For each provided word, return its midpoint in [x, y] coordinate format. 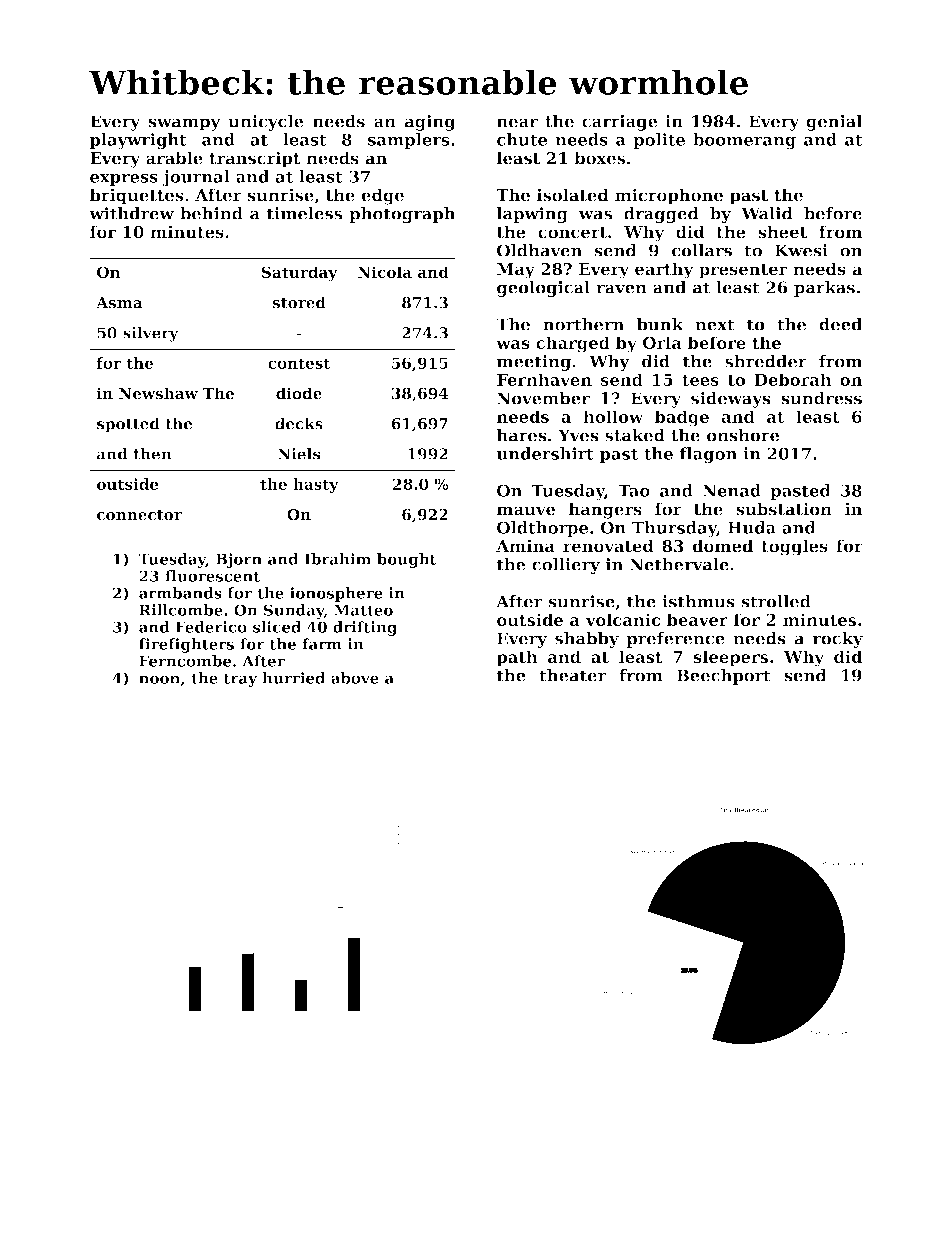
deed [840, 324]
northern [583, 324]
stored [299, 302]
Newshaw [158, 393]
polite [659, 141]
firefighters [186, 645]
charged [573, 344]
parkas [824, 289]
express [124, 180]
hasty [316, 485]
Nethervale [679, 564]
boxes [599, 158]
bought [407, 560]
